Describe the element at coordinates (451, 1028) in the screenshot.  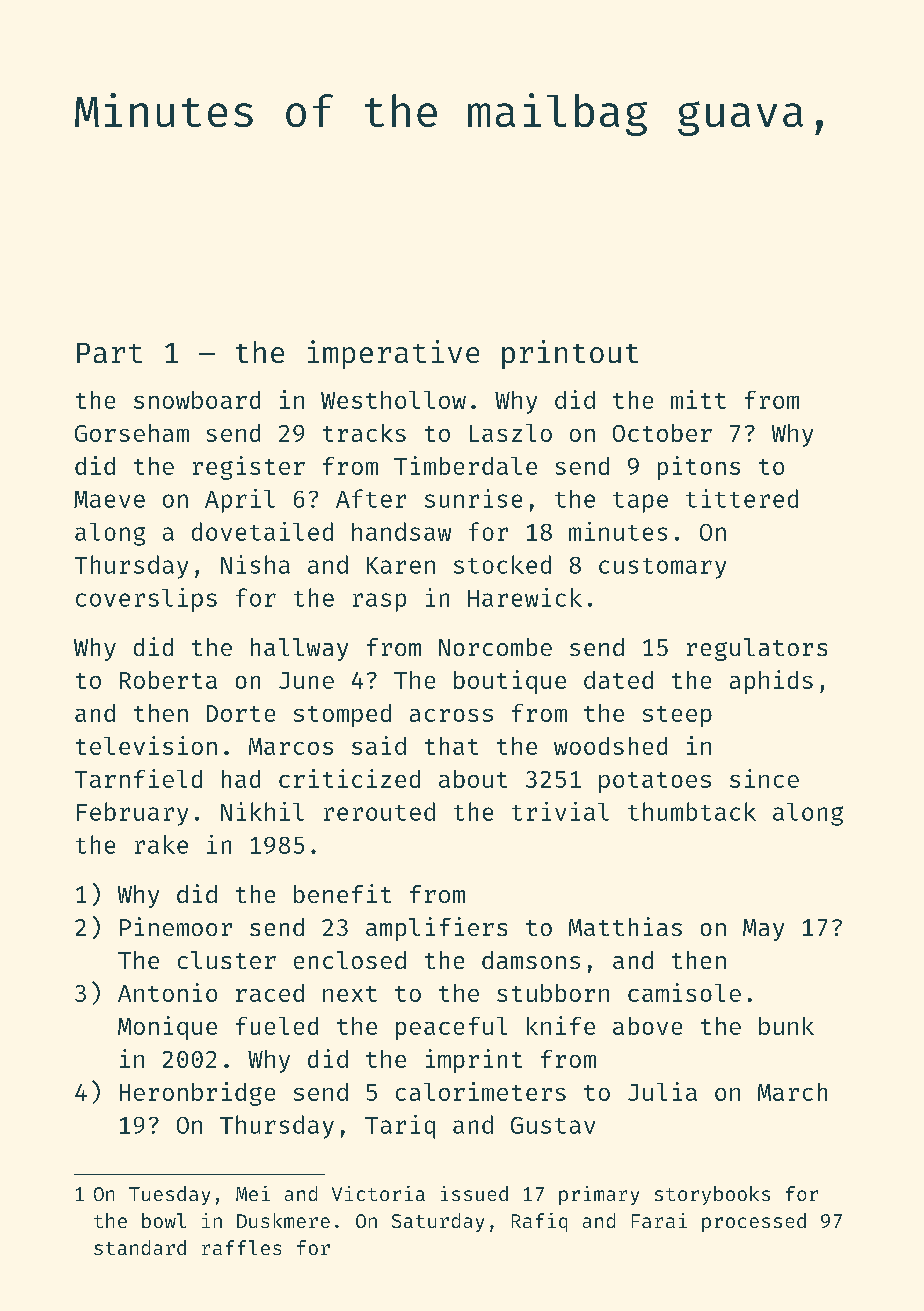
I see `peaceful` at that location.
